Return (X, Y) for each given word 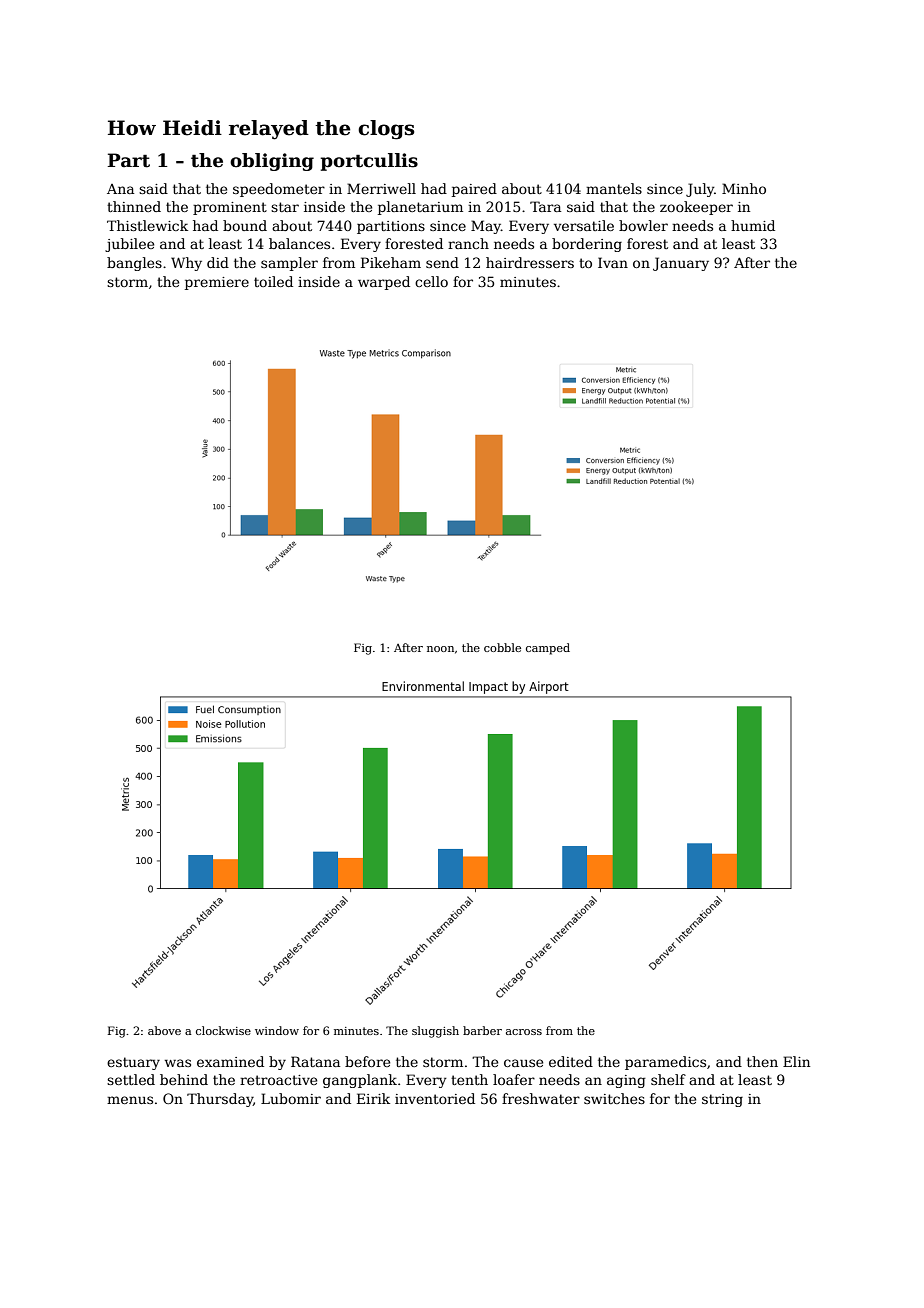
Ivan (613, 262)
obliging (272, 162)
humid (753, 225)
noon (440, 649)
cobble (502, 647)
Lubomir (291, 1098)
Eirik (373, 1098)
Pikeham (391, 262)
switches (614, 1098)
